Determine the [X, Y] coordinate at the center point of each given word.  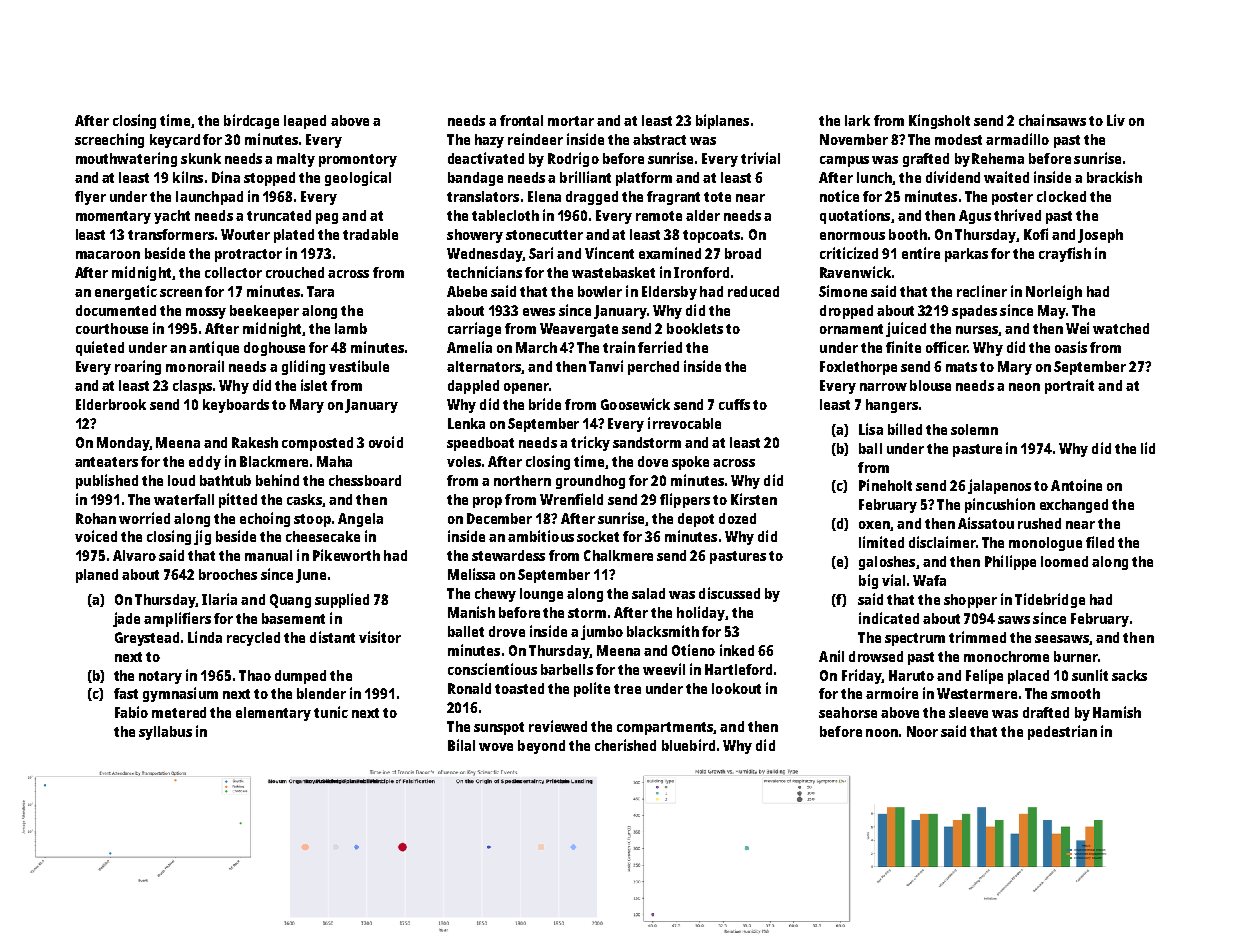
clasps [192, 387]
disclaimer [942, 542]
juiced [906, 329]
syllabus [165, 733]
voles [464, 461]
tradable [370, 234]
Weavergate [579, 330]
